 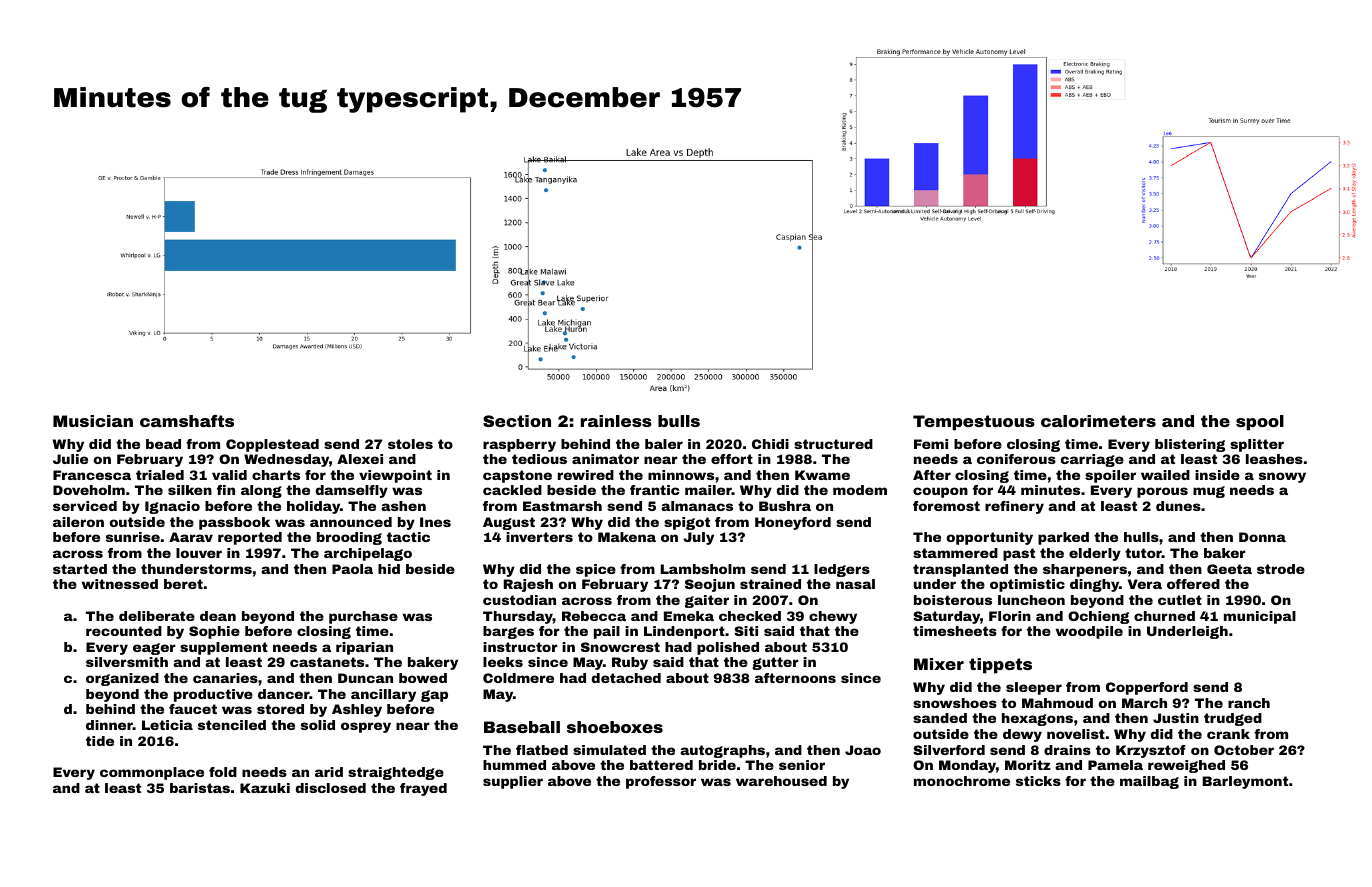 What do you see at coordinates (100, 741) in the image?
I see `tide` at bounding box center [100, 741].
